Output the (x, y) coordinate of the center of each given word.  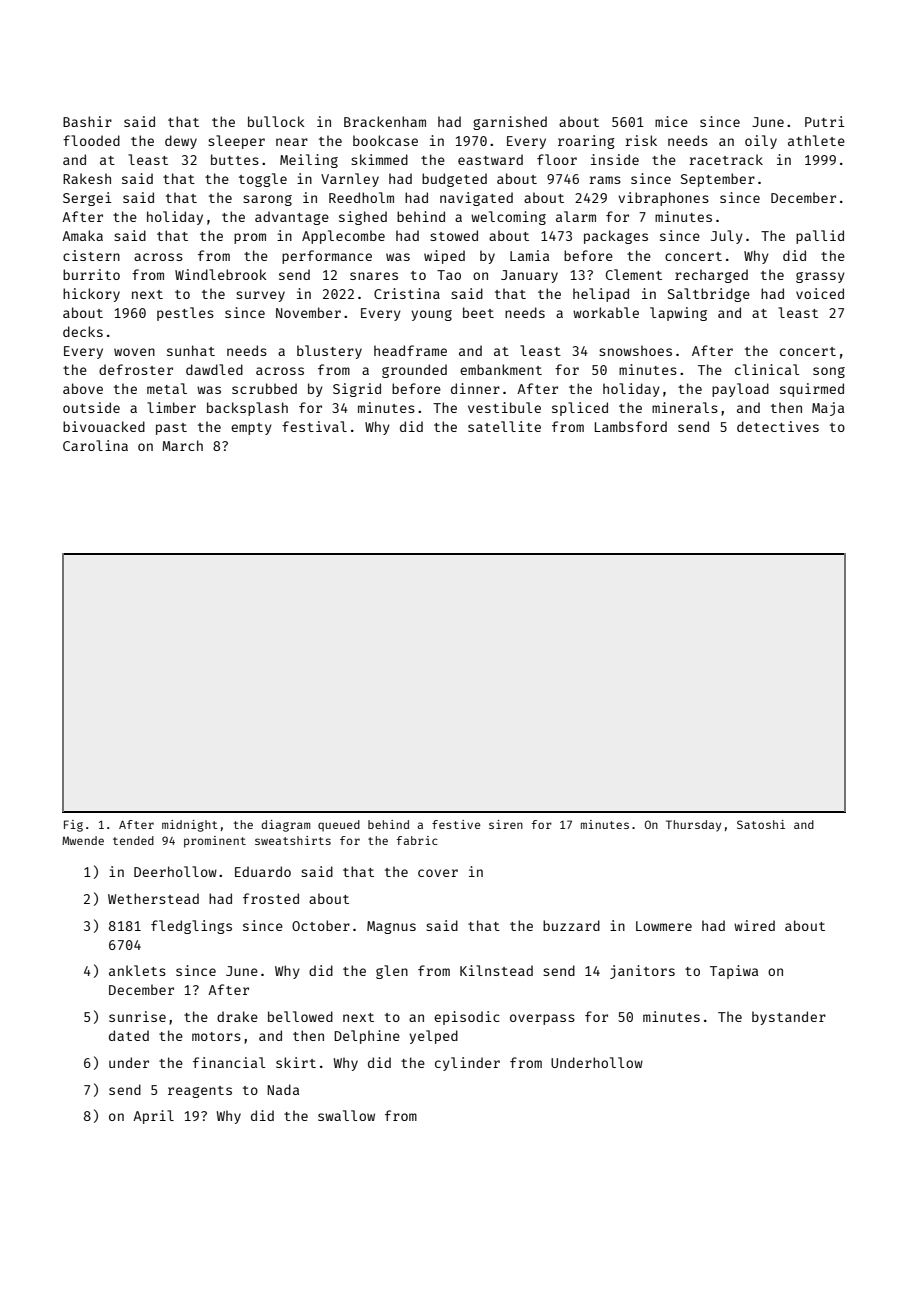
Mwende (83, 840)
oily (761, 142)
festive (456, 824)
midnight (190, 826)
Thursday (693, 826)
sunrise (137, 1016)
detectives (778, 426)
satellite (504, 426)
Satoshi (761, 824)
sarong (267, 200)
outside (91, 407)
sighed (363, 218)
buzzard (571, 925)
